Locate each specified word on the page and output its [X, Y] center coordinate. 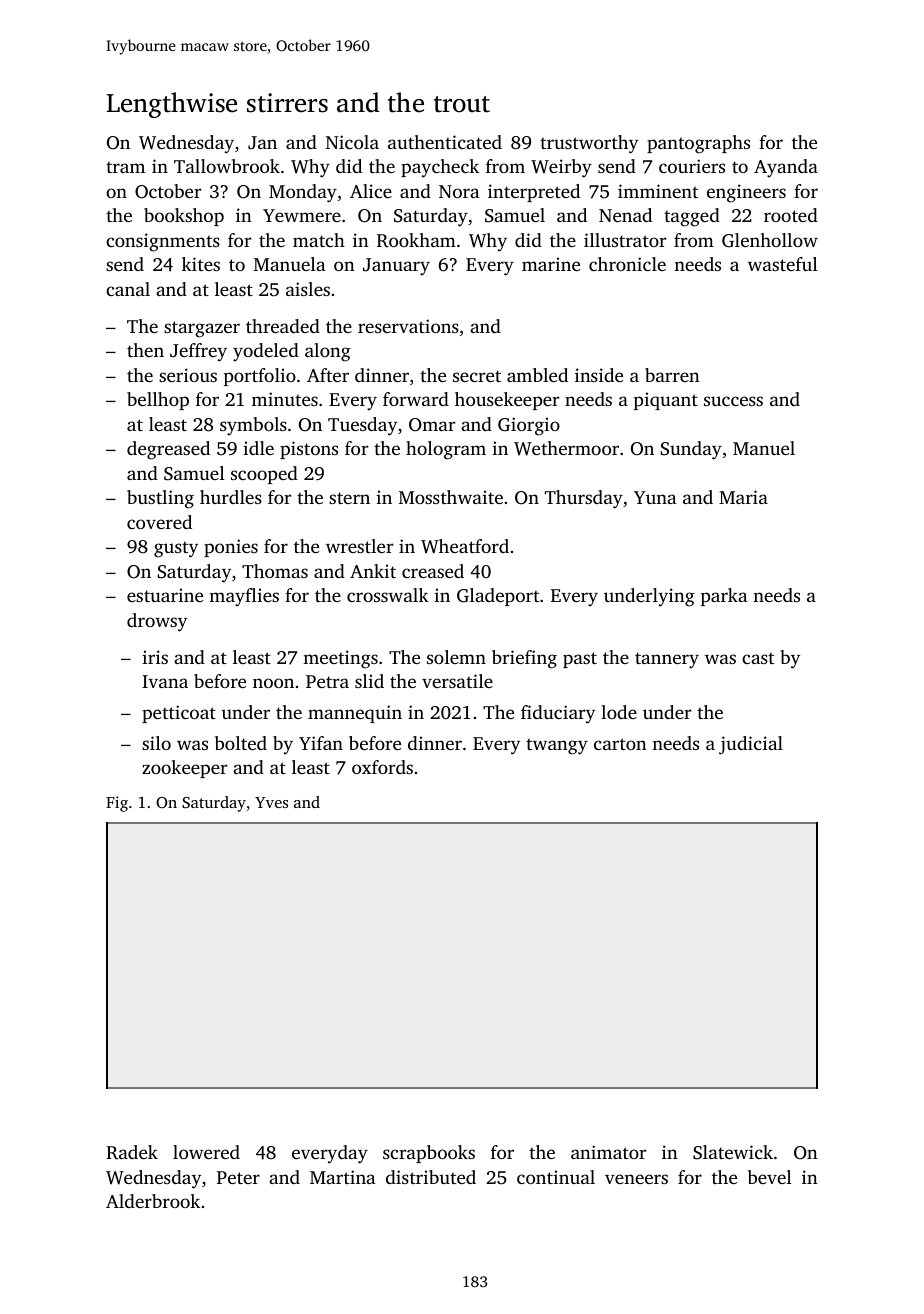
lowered [206, 1152]
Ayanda [786, 168]
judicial [751, 745]
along [328, 352]
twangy [557, 747]
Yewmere [302, 215]
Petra [327, 681]
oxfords [382, 767]
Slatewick [733, 1152]
